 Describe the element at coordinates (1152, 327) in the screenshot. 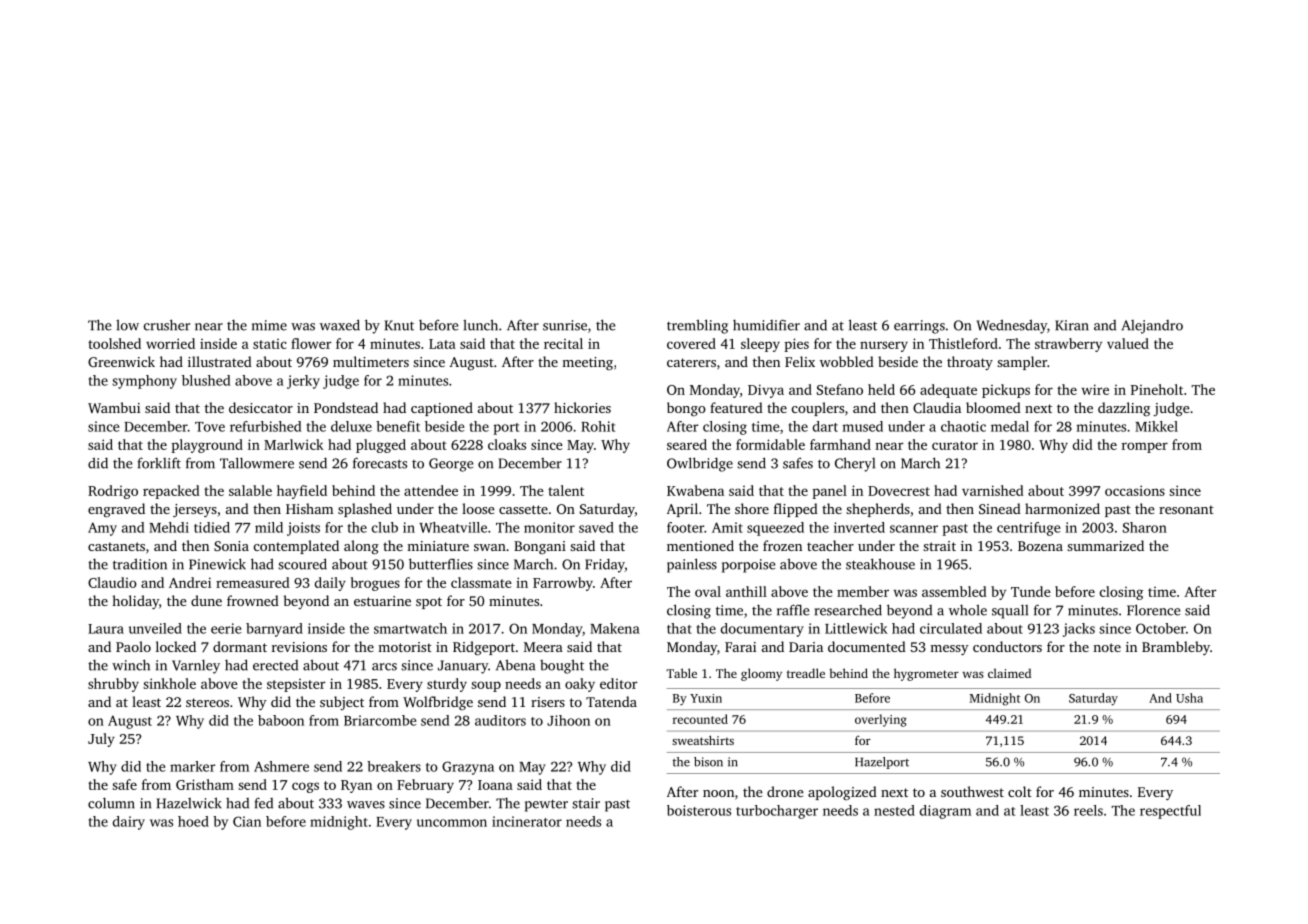

I see `Alejandro` at that location.
